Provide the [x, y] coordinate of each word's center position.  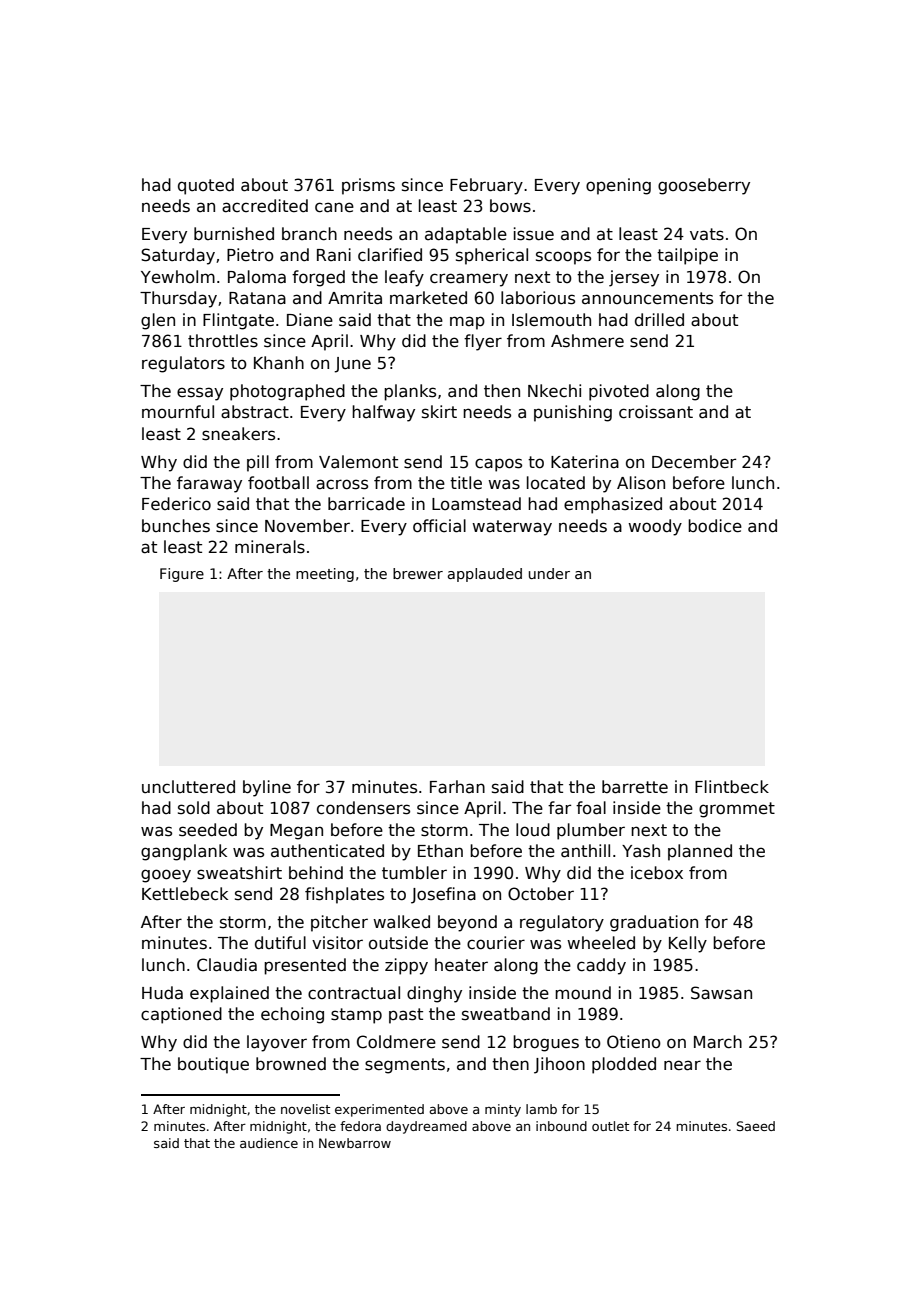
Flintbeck [732, 787]
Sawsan [721, 993]
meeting [325, 575]
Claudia [227, 965]
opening [618, 186]
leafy [404, 278]
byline [267, 788]
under [549, 573]
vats [707, 234]
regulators [183, 364]
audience [269, 1143]
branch [309, 234]
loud [533, 830]
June [352, 365]
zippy [406, 966]
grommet [737, 810]
